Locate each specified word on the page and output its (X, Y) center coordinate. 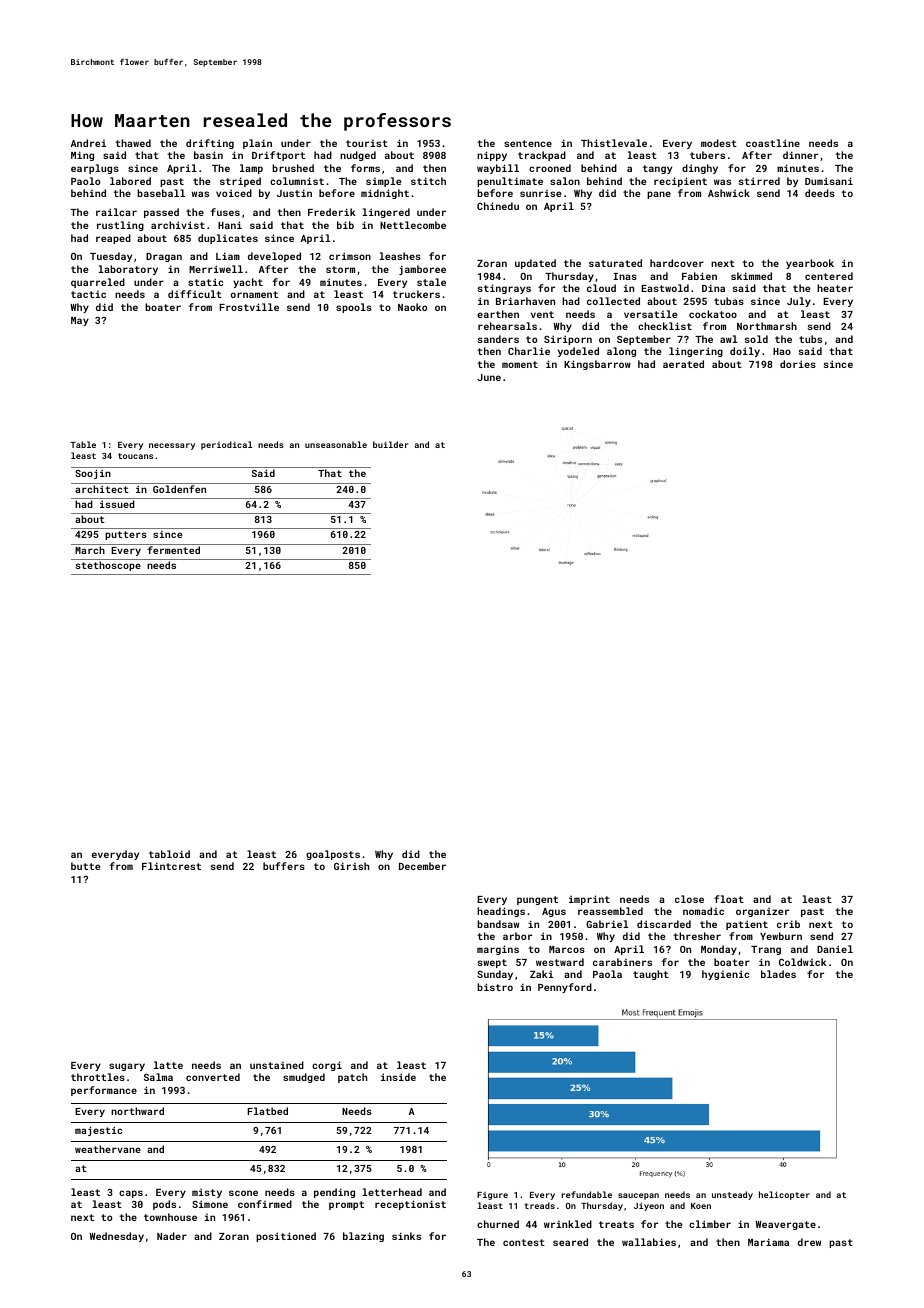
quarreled (98, 283)
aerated (683, 364)
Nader (172, 1236)
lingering (696, 352)
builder (391, 444)
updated (535, 264)
